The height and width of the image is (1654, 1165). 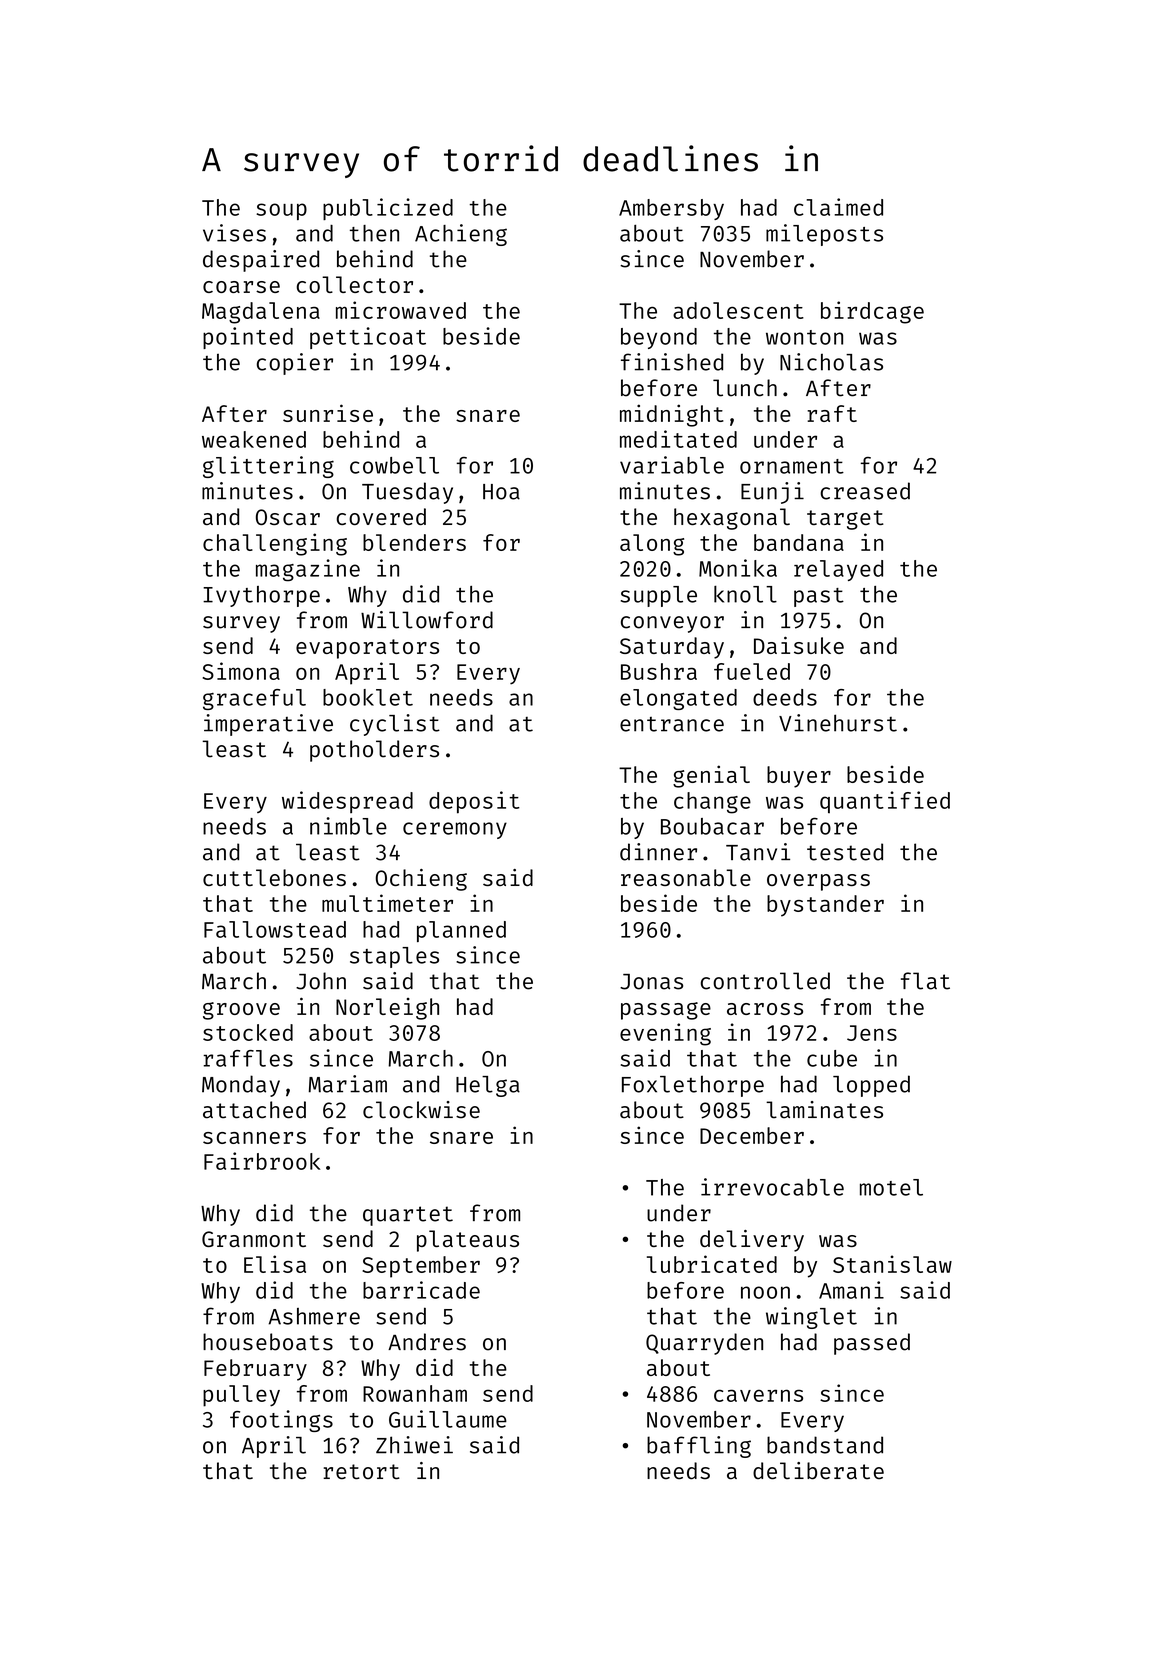 What do you see at coordinates (241, 1011) in the image?
I see `groove` at bounding box center [241, 1011].
